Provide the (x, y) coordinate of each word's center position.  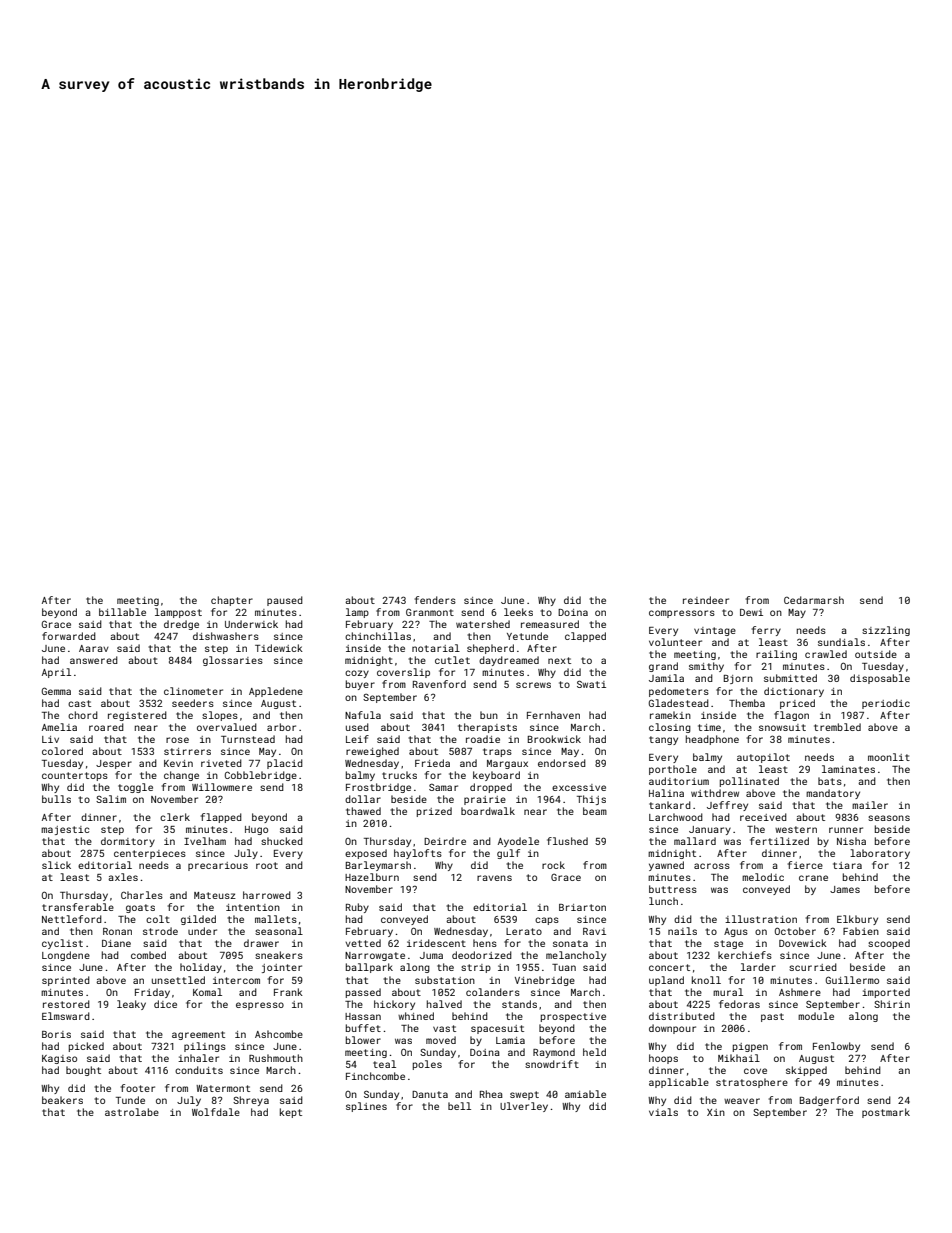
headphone (712, 740)
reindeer (706, 600)
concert (669, 967)
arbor (281, 727)
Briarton (582, 907)
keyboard (496, 776)
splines (366, 1107)
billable (122, 612)
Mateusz (215, 895)
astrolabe (132, 1112)
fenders (435, 600)
